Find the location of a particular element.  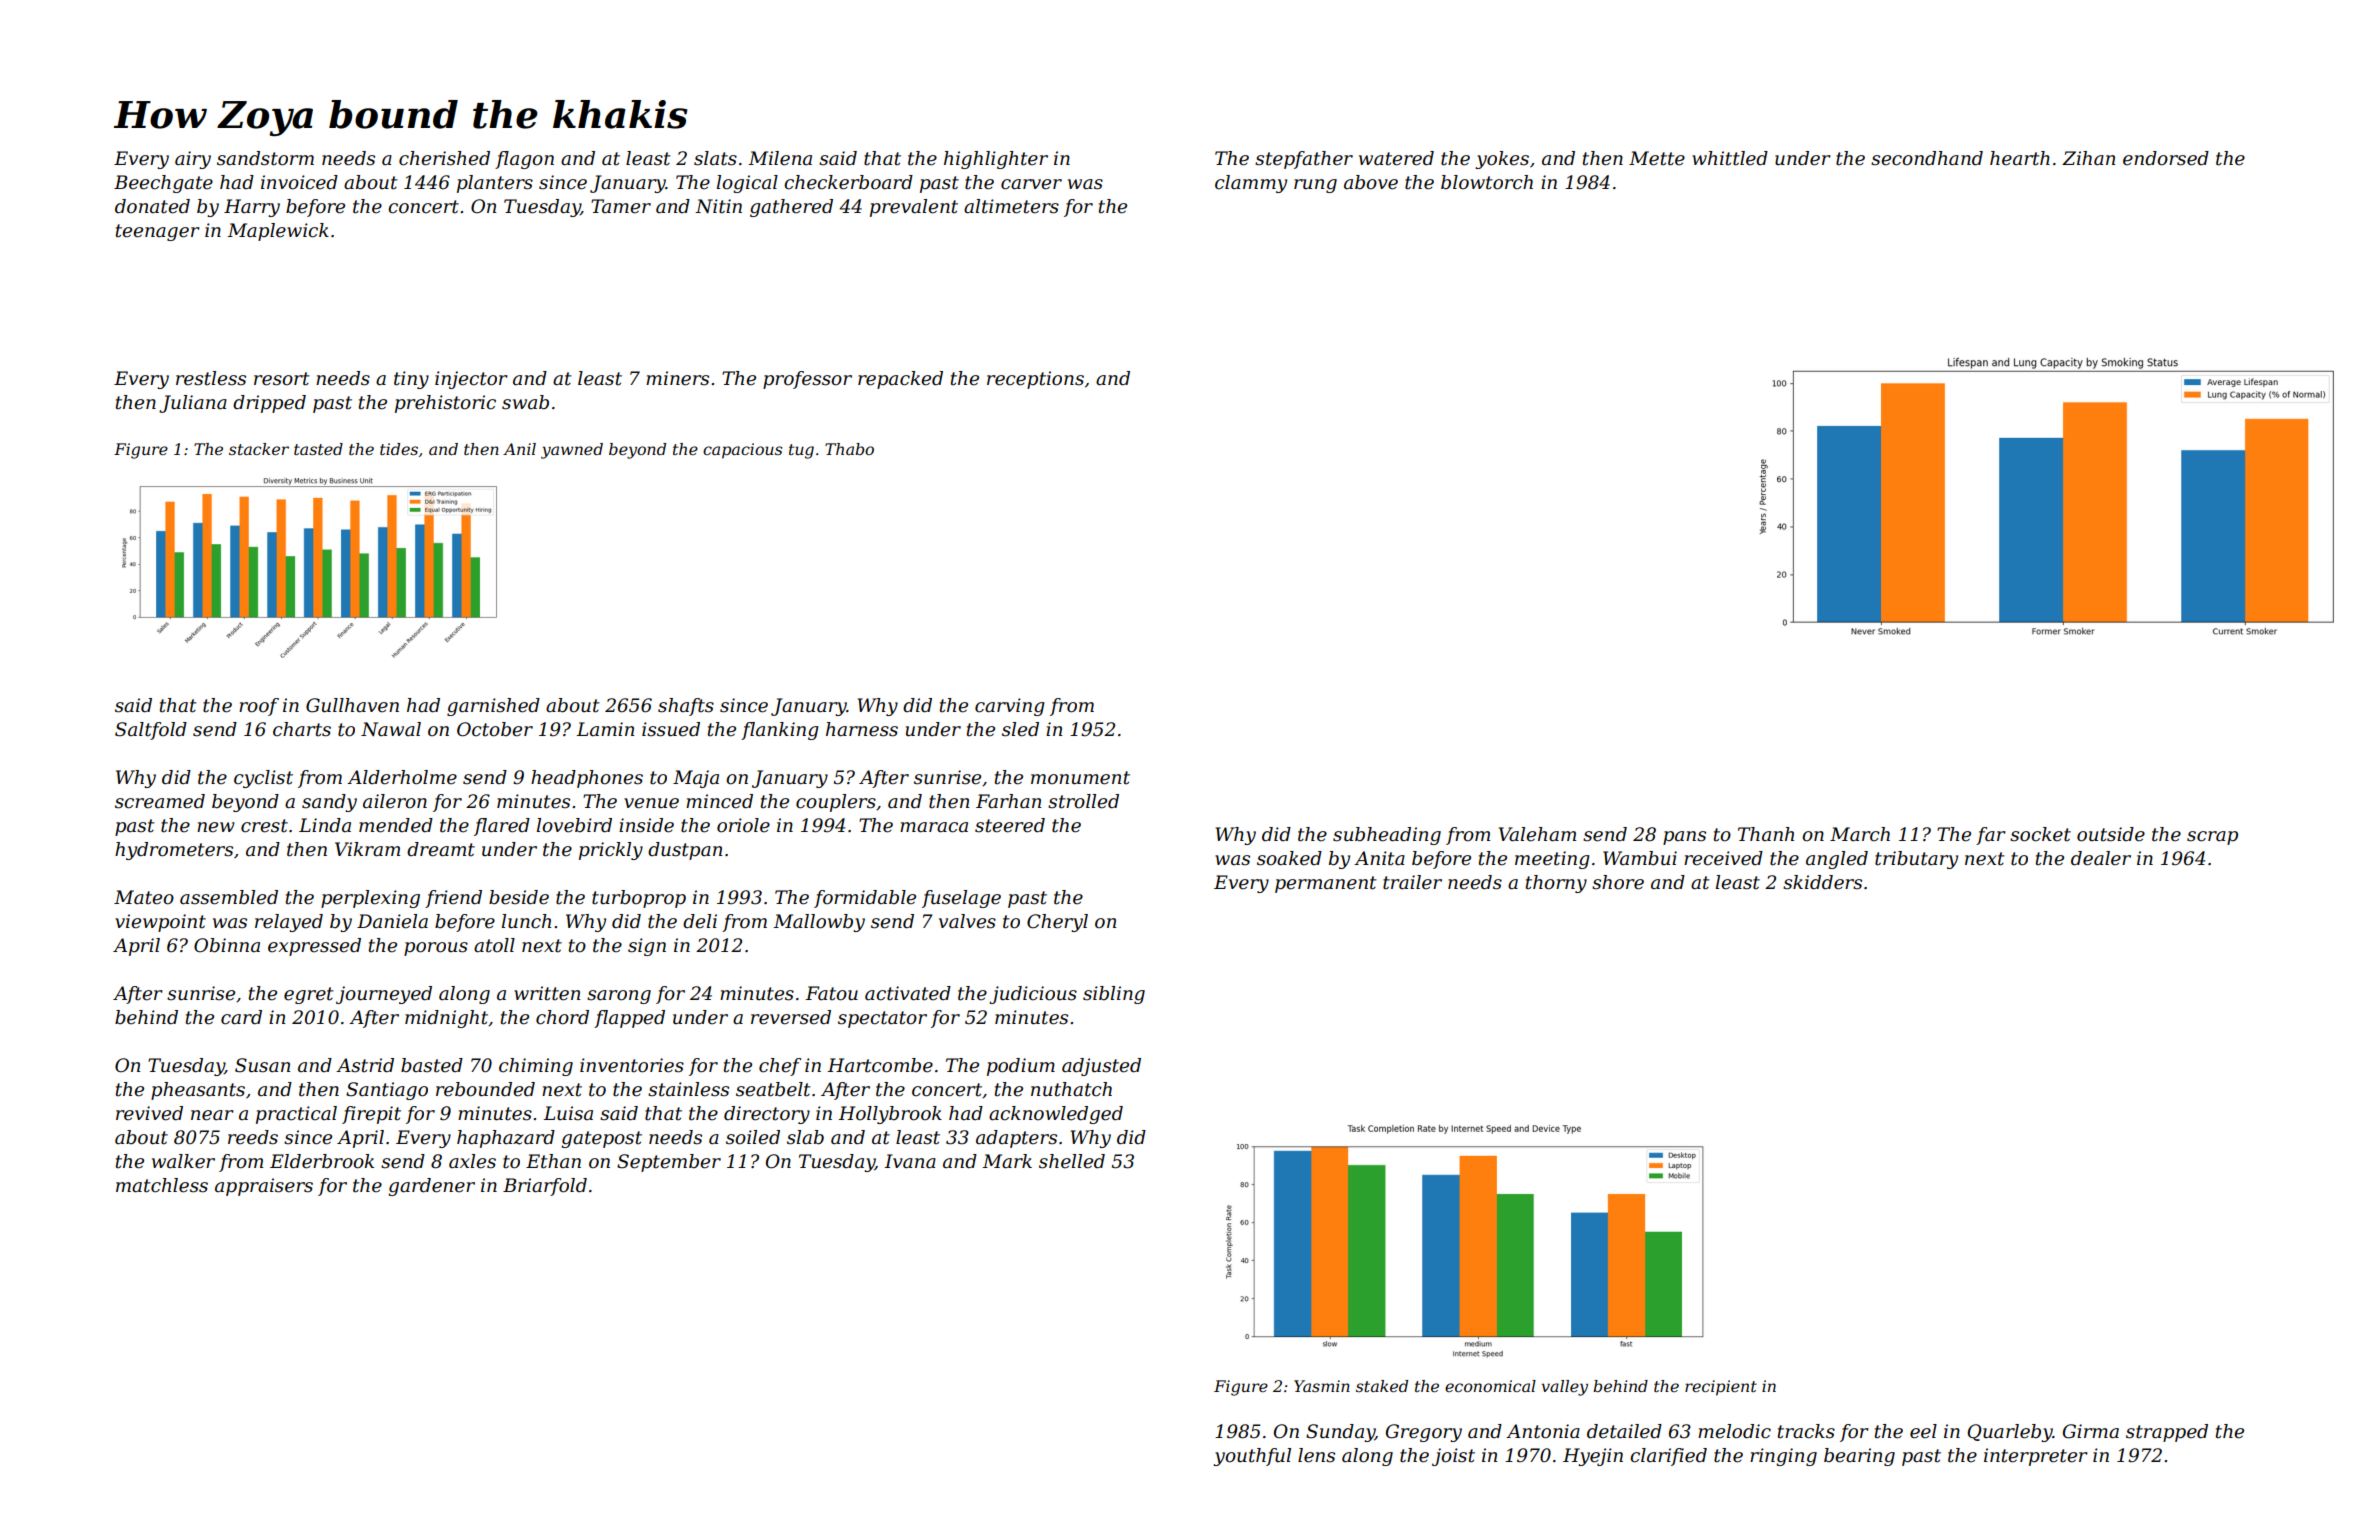

beside is located at coordinates (519, 897).
